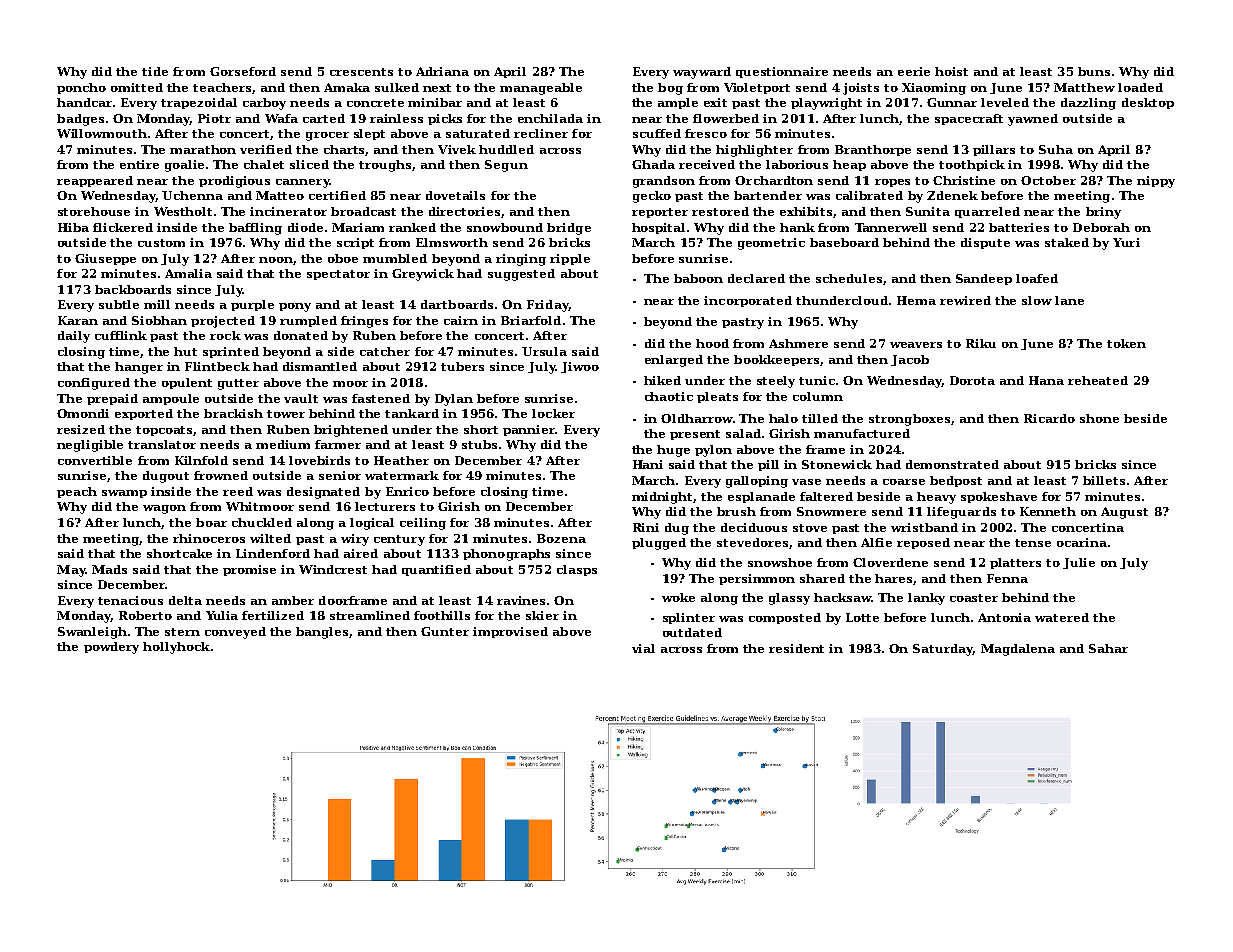  What do you see at coordinates (322, 633) in the document?
I see `bangles` at bounding box center [322, 633].
